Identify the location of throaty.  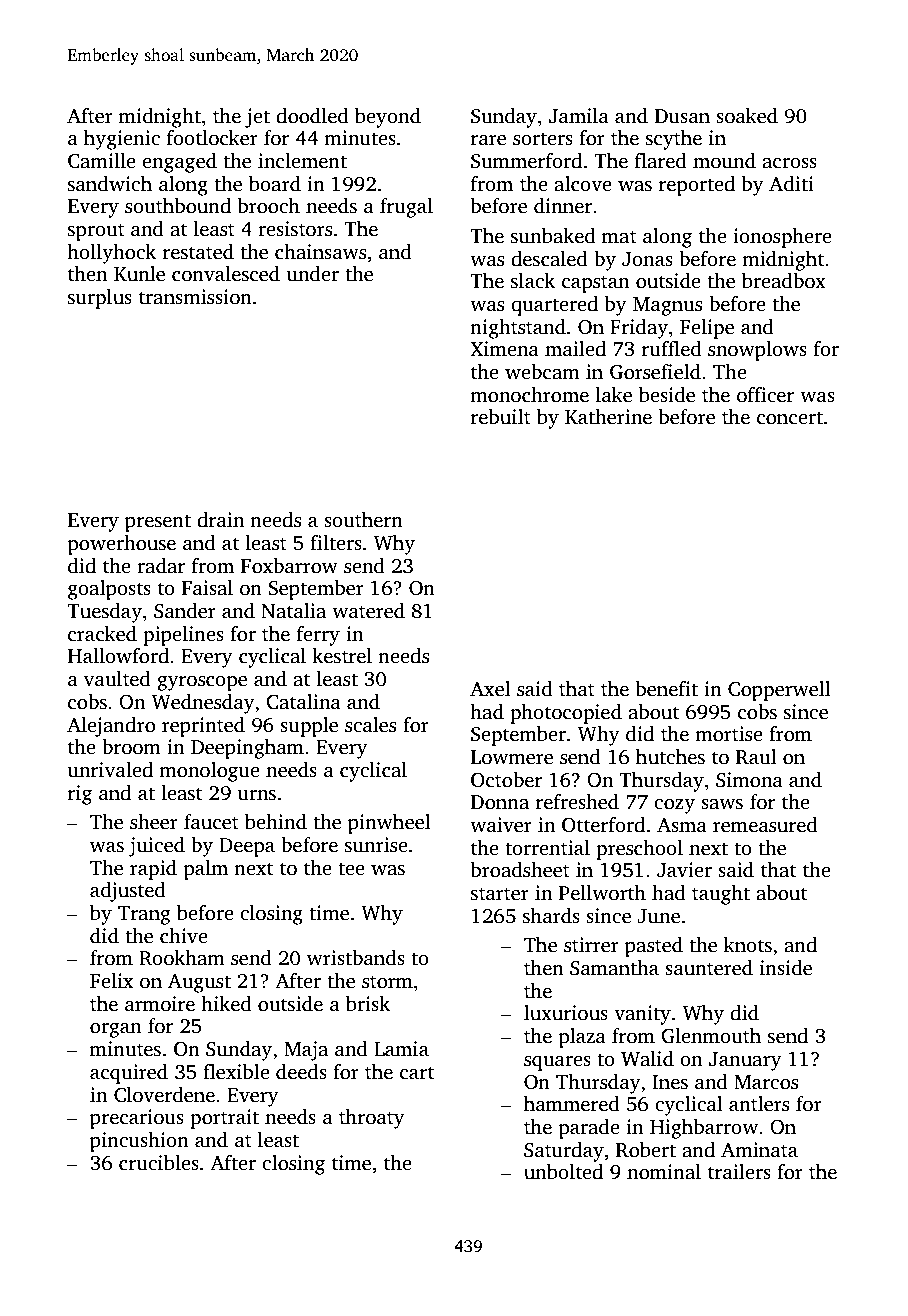
(372, 1119).
